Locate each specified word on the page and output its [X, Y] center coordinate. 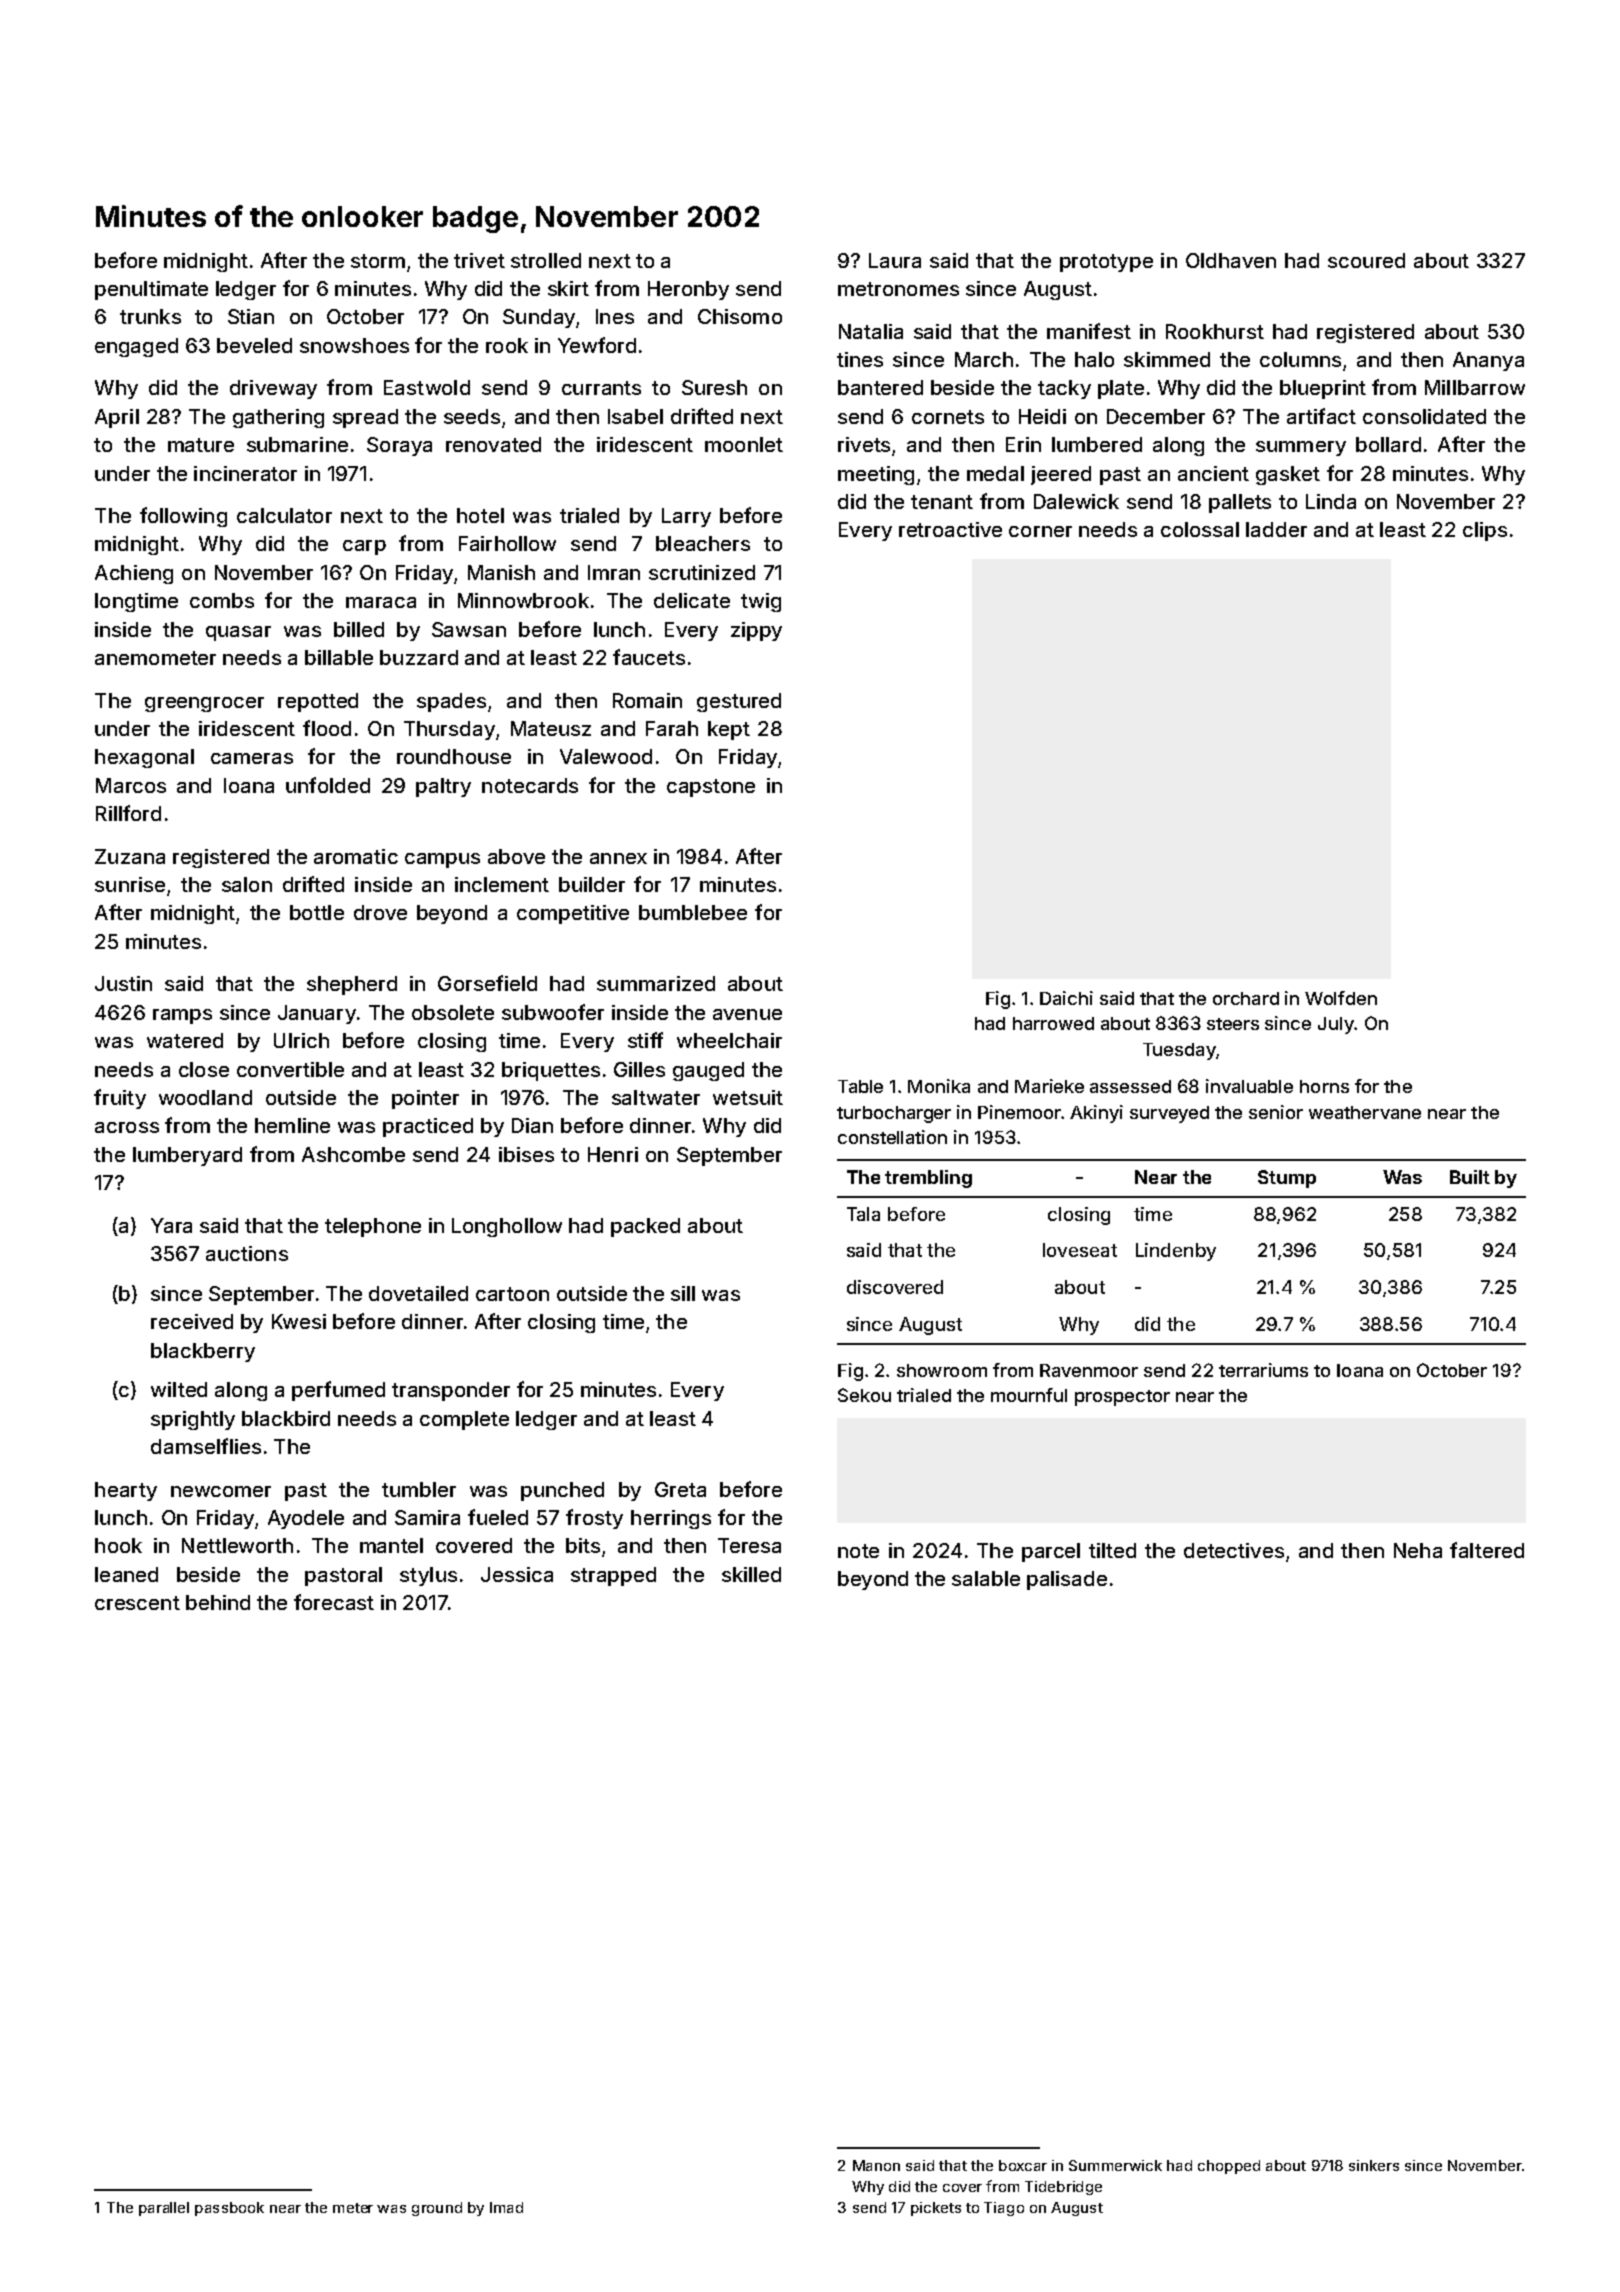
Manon [876, 2165]
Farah [672, 728]
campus [442, 860]
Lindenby [1176, 1252]
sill [683, 1293]
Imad [506, 2207]
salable [986, 1578]
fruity [120, 1099]
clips [1485, 531]
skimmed [1167, 359]
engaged [136, 347]
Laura [895, 260]
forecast [334, 1602]
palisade [1067, 1580]
